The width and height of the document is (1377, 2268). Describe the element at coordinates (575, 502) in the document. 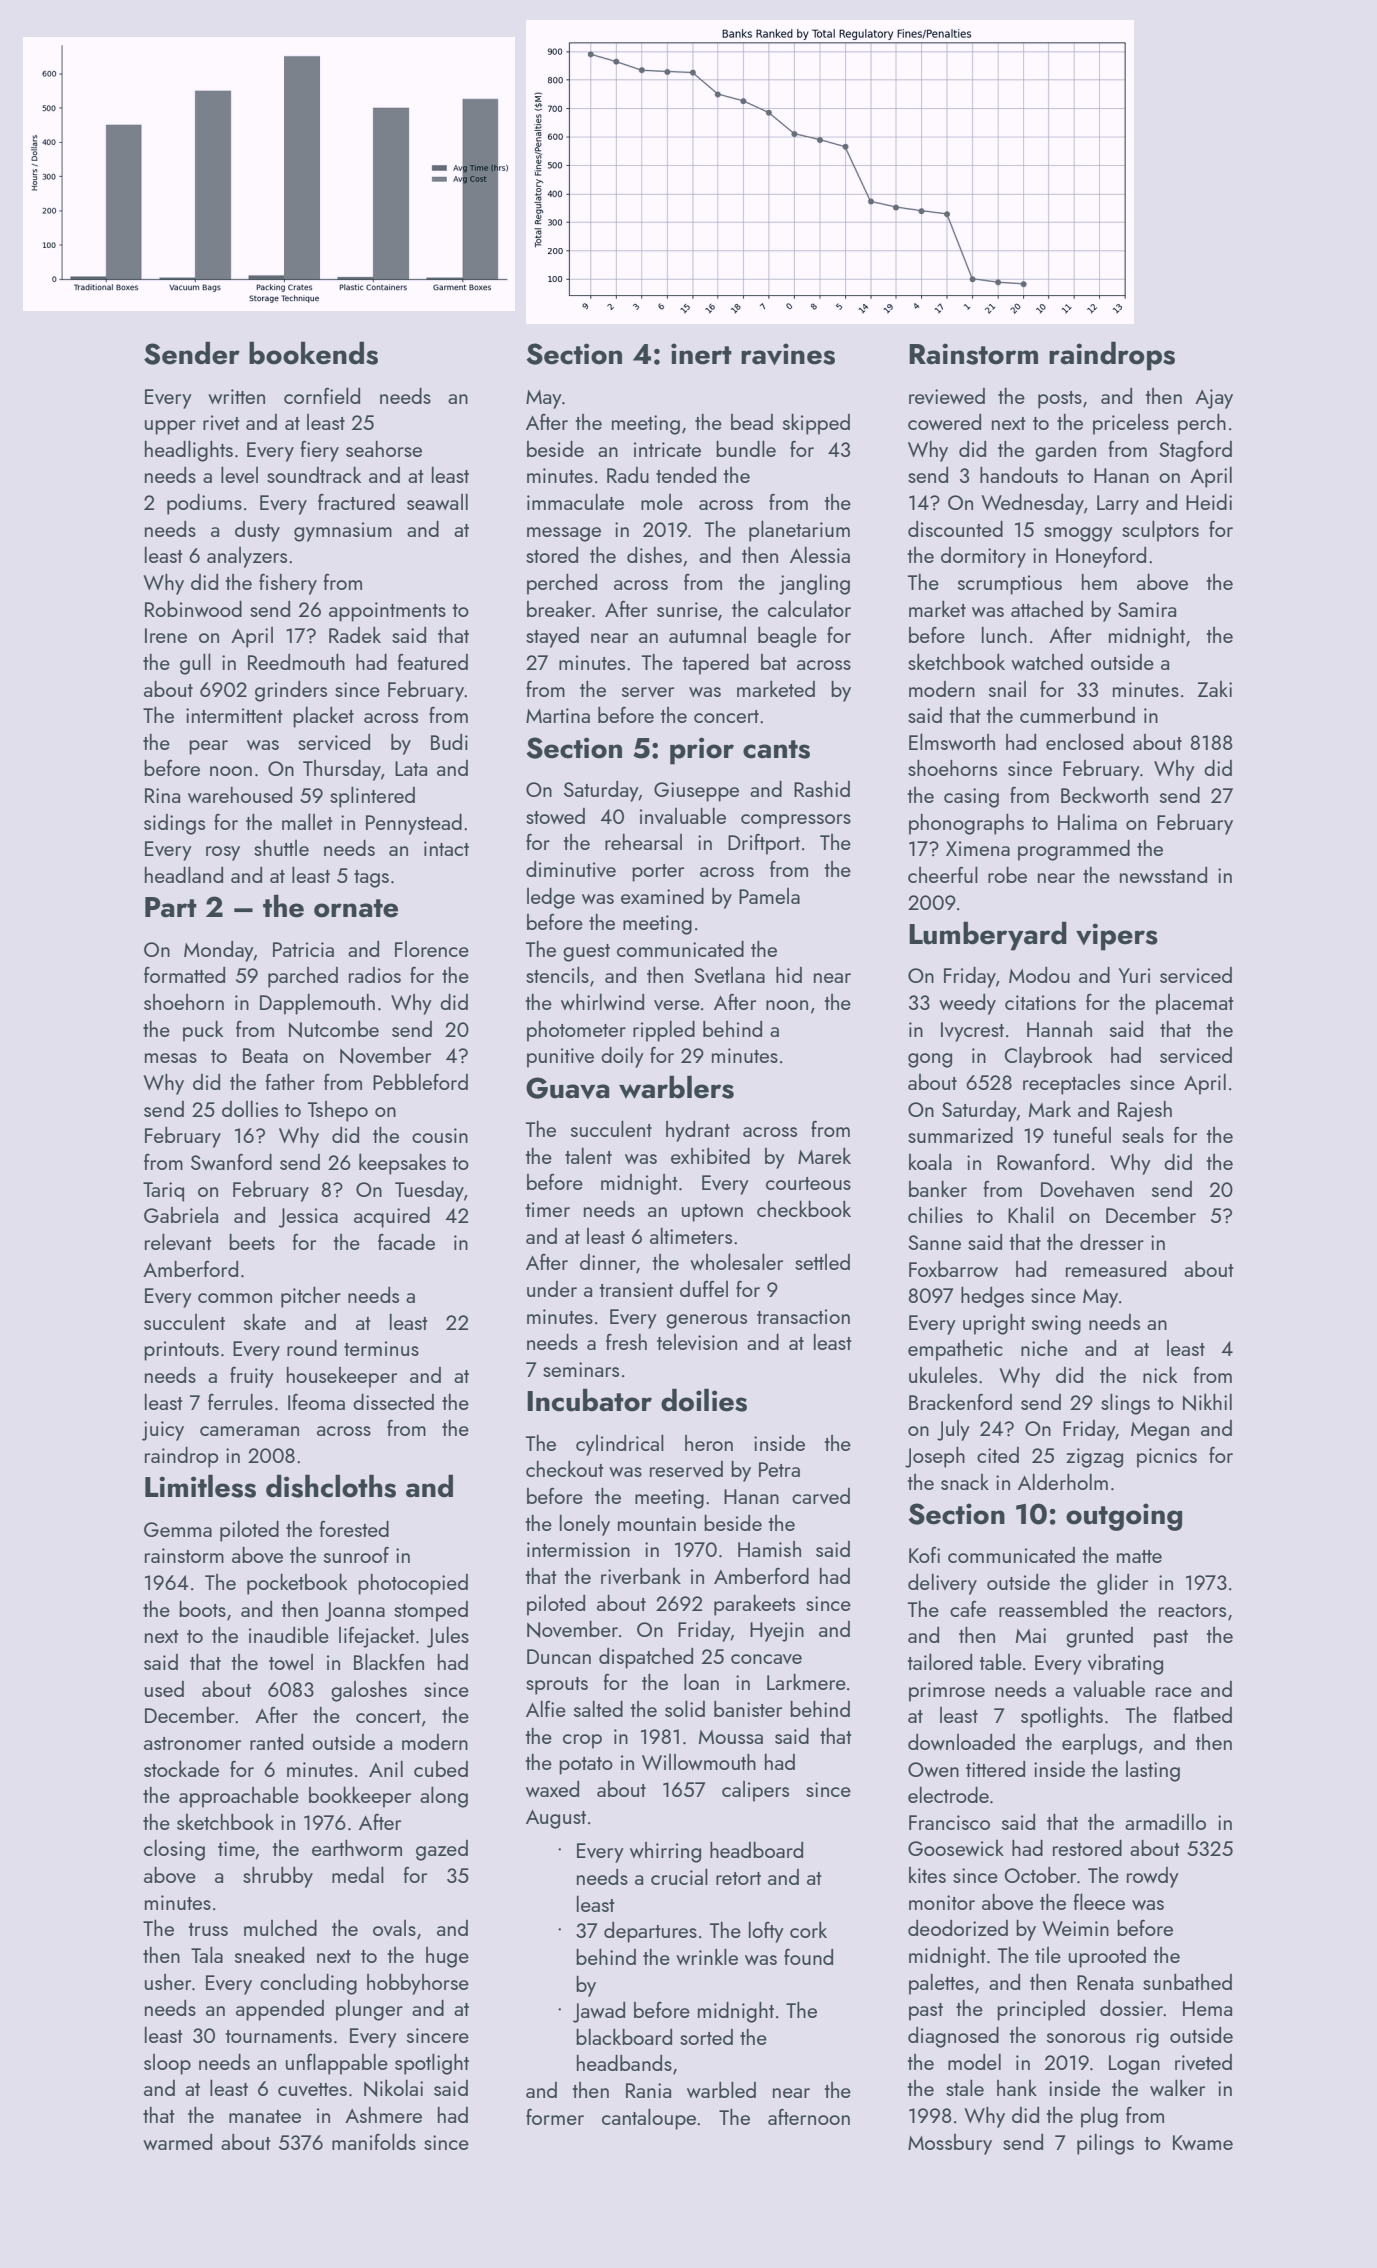

I see `immaculate` at that location.
